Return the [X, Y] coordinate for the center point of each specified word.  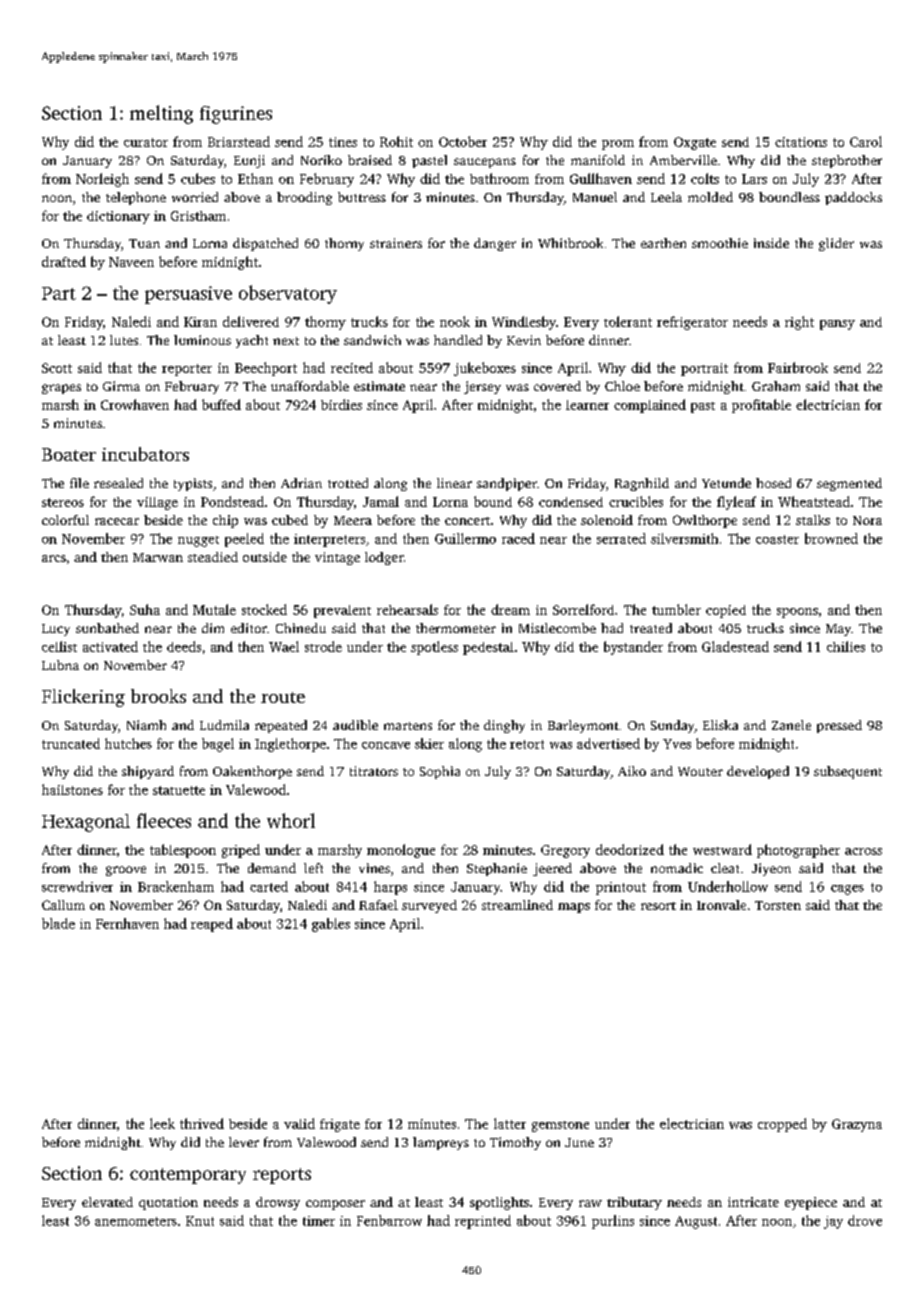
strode [323, 646]
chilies [846, 646]
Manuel [595, 197]
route [283, 697]
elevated [107, 1202]
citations [801, 142]
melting [161, 114]
